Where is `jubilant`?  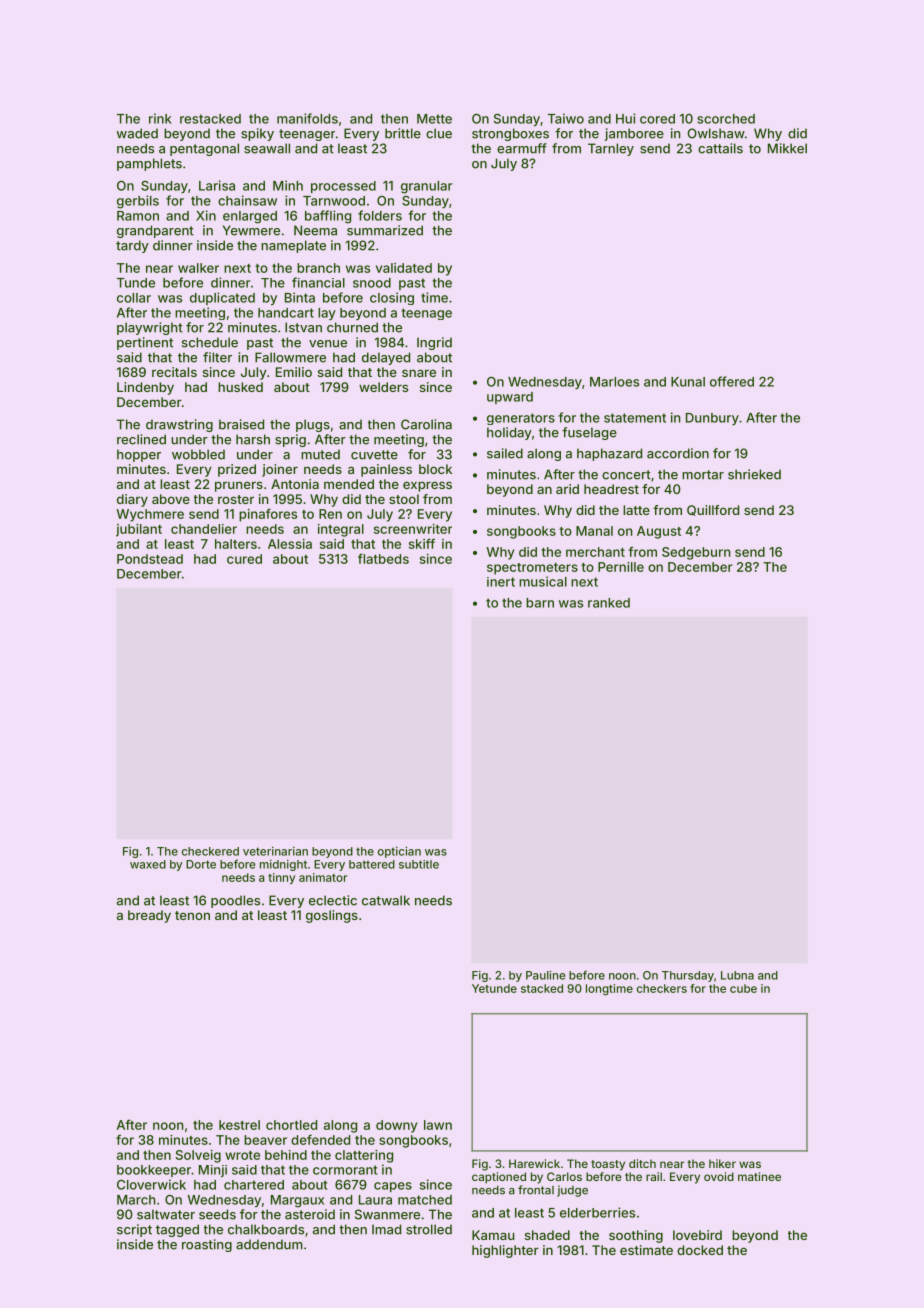
jubilant is located at coordinates (139, 530).
